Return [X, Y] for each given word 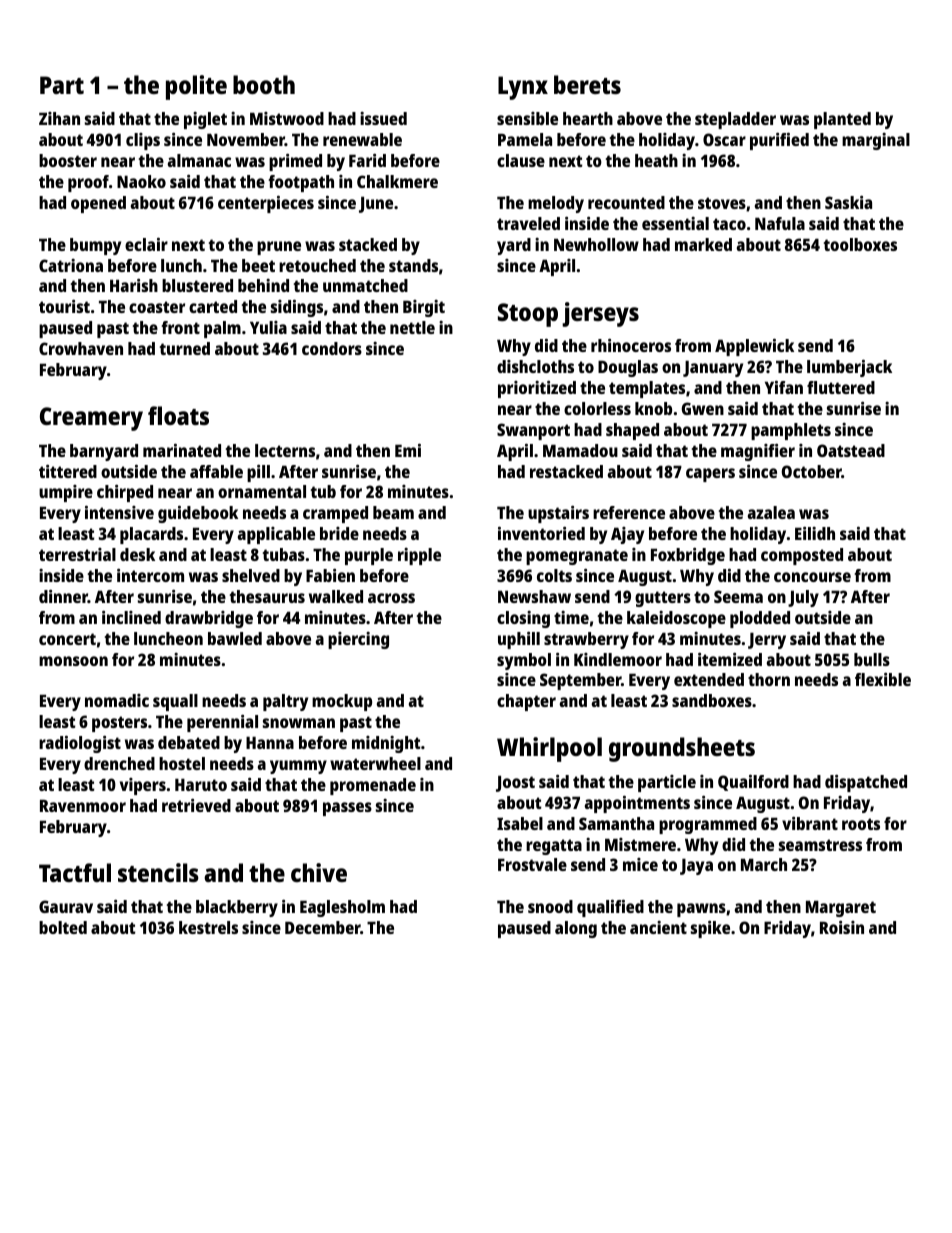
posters [119, 724]
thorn [769, 679]
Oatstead [851, 450]
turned [185, 348]
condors [332, 348]
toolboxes [860, 244]
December [323, 927]
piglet [205, 120]
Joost [515, 784]
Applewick [754, 347]
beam [393, 512]
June [376, 205]
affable [216, 471]
